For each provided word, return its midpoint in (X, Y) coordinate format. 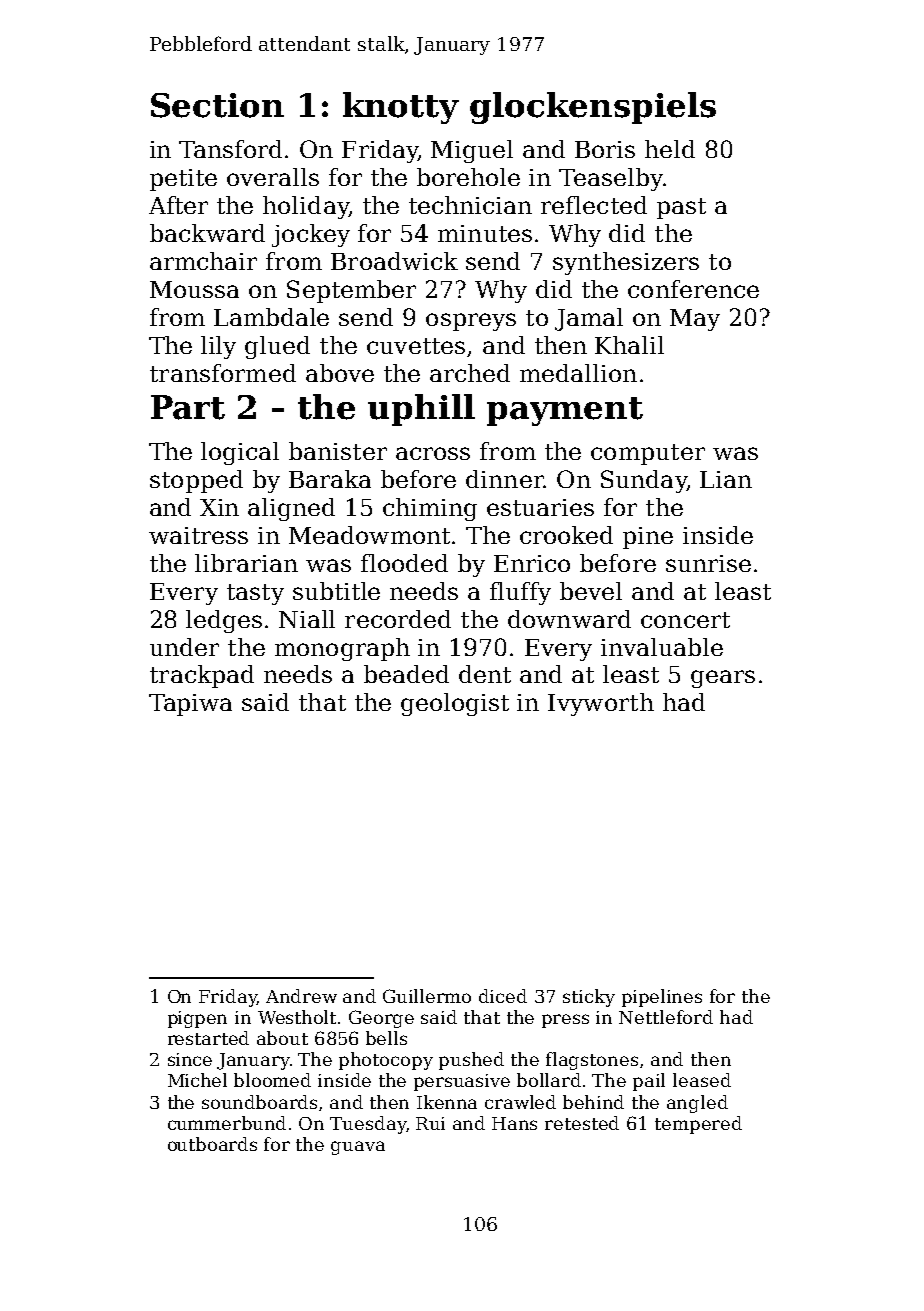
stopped (196, 481)
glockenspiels (593, 108)
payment (565, 411)
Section (217, 105)
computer (648, 454)
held (670, 149)
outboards (212, 1144)
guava (358, 1148)
